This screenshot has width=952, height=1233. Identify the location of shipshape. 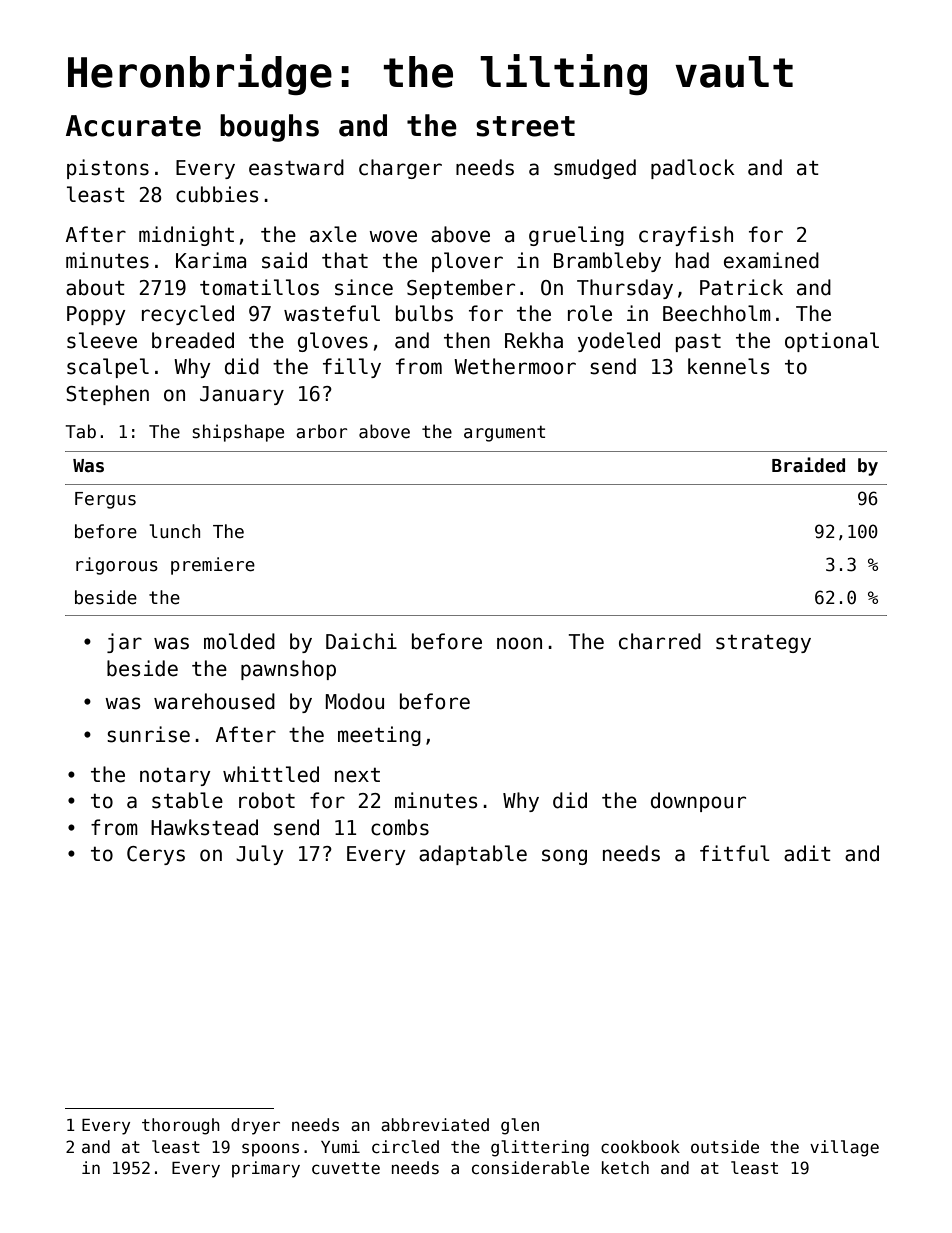
(238, 433).
